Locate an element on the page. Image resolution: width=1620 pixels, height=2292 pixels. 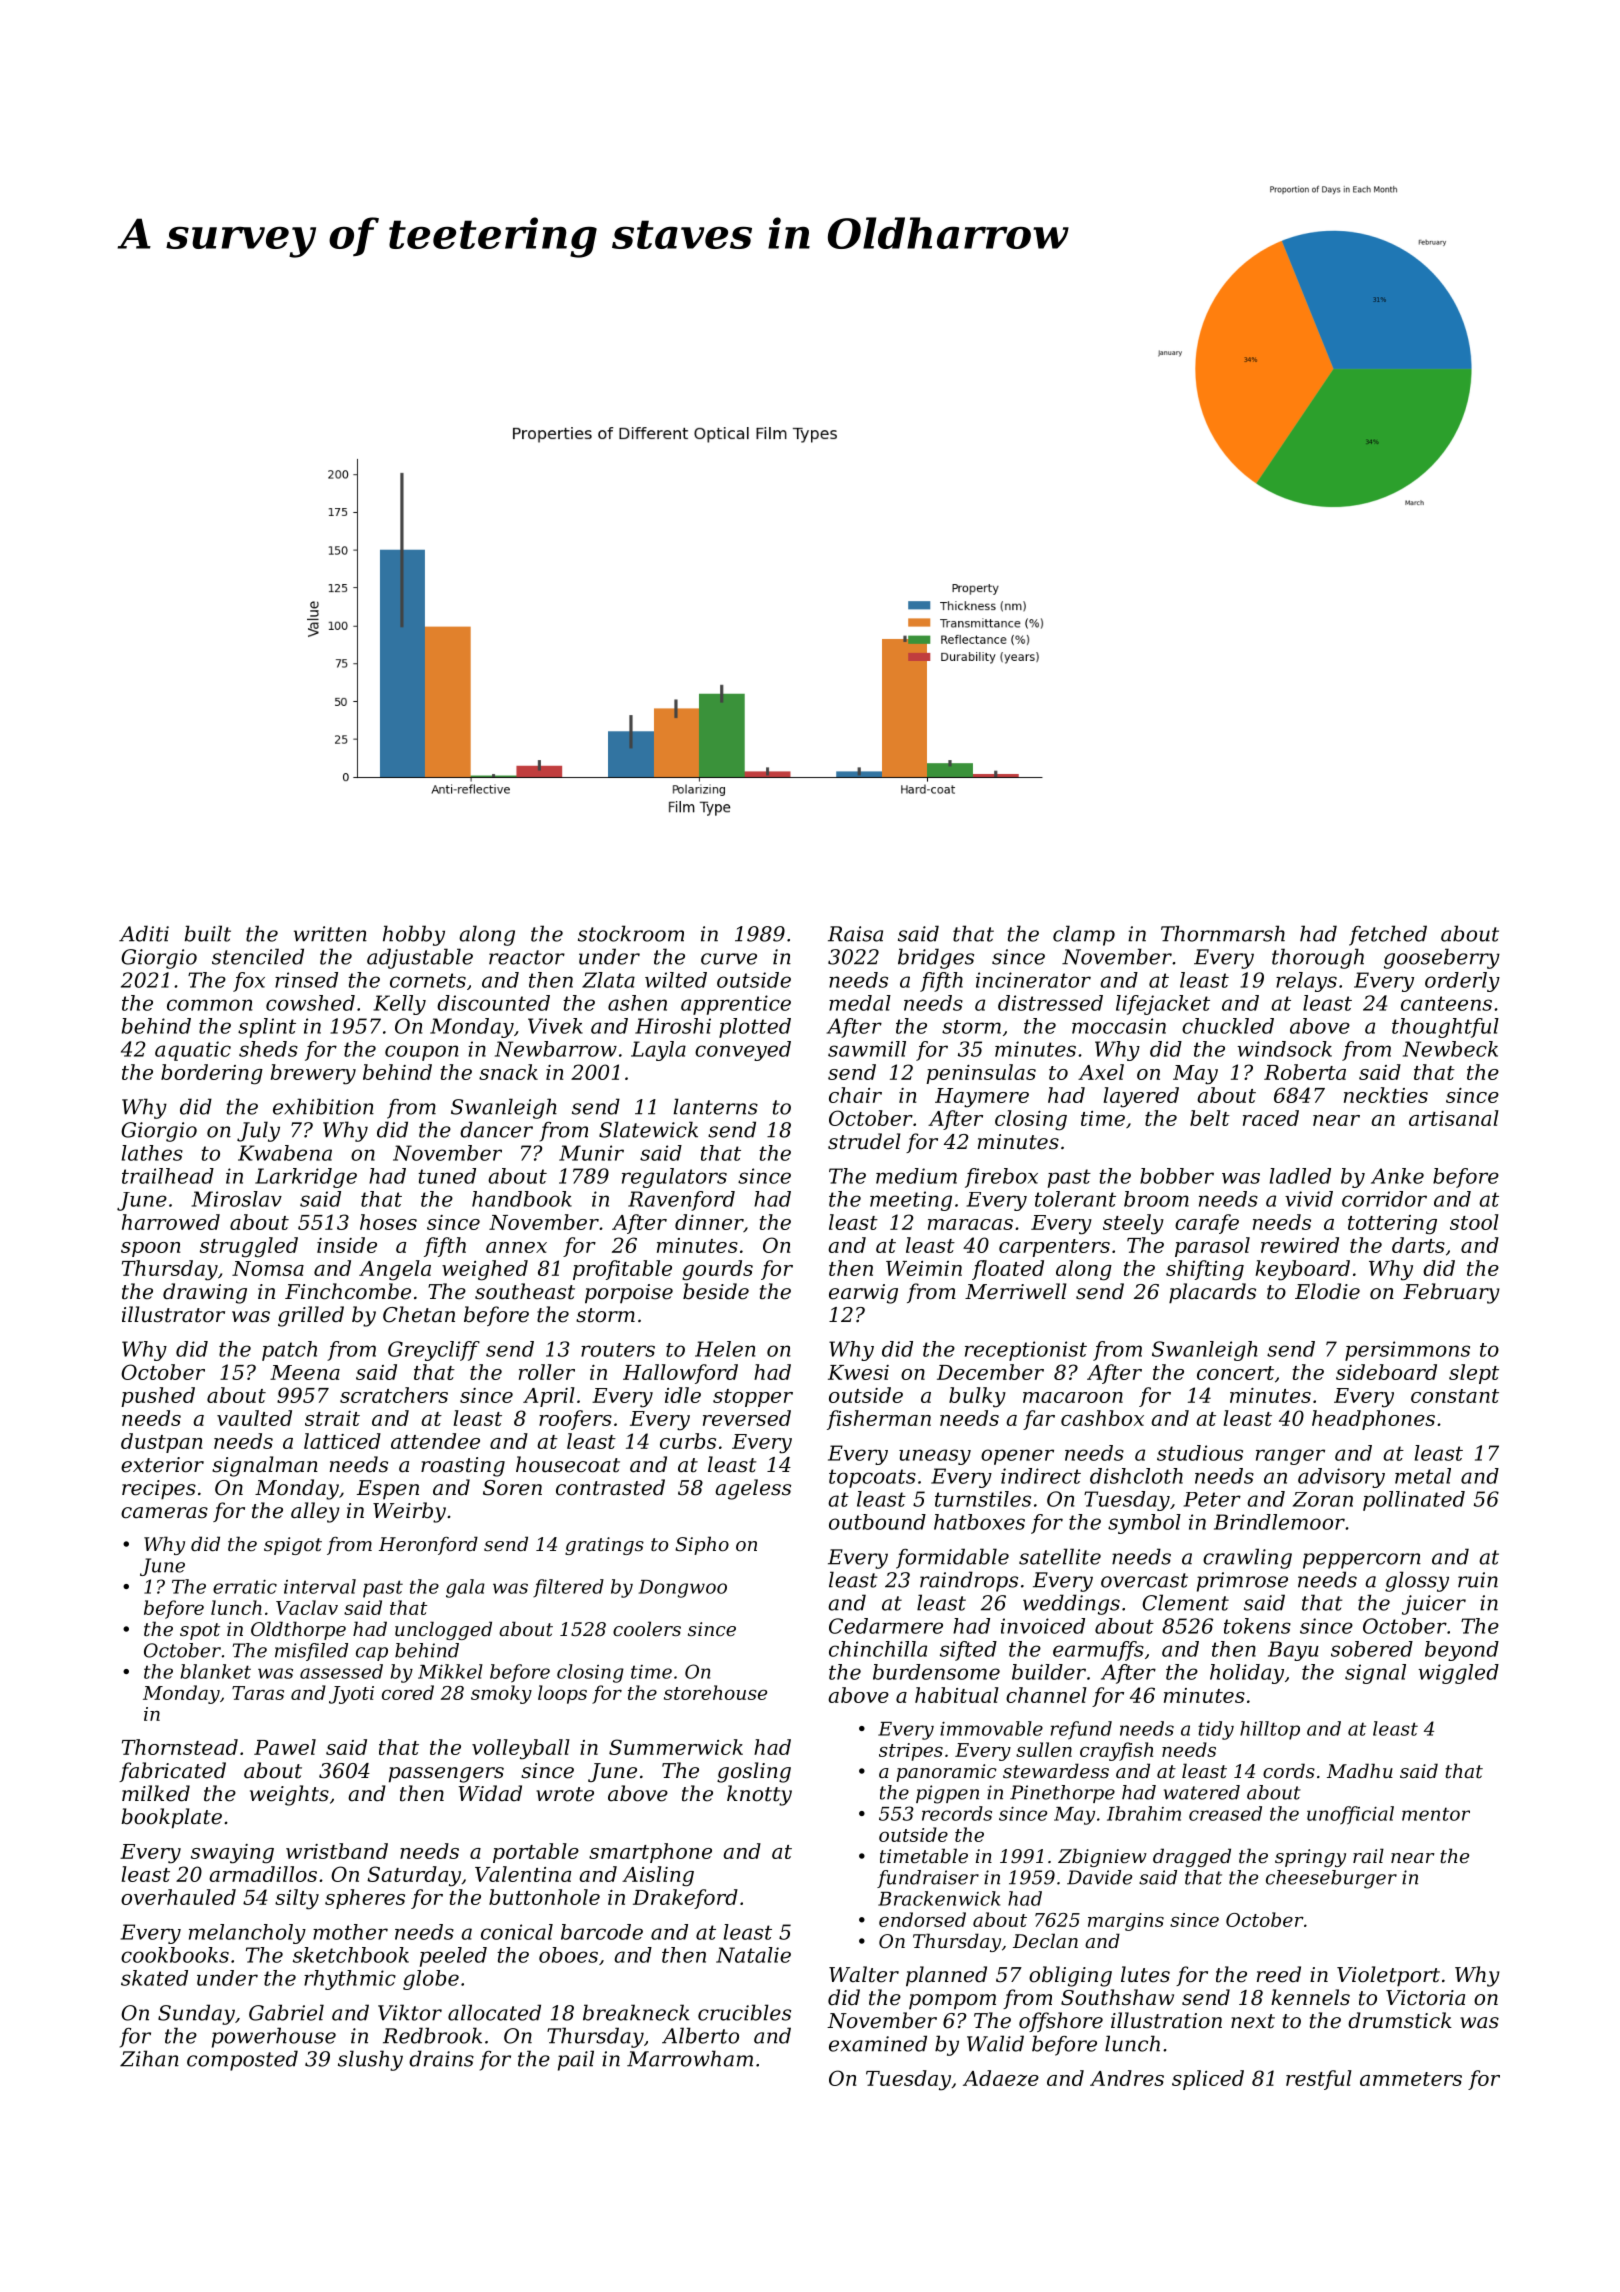
Weimin is located at coordinates (924, 1268).
